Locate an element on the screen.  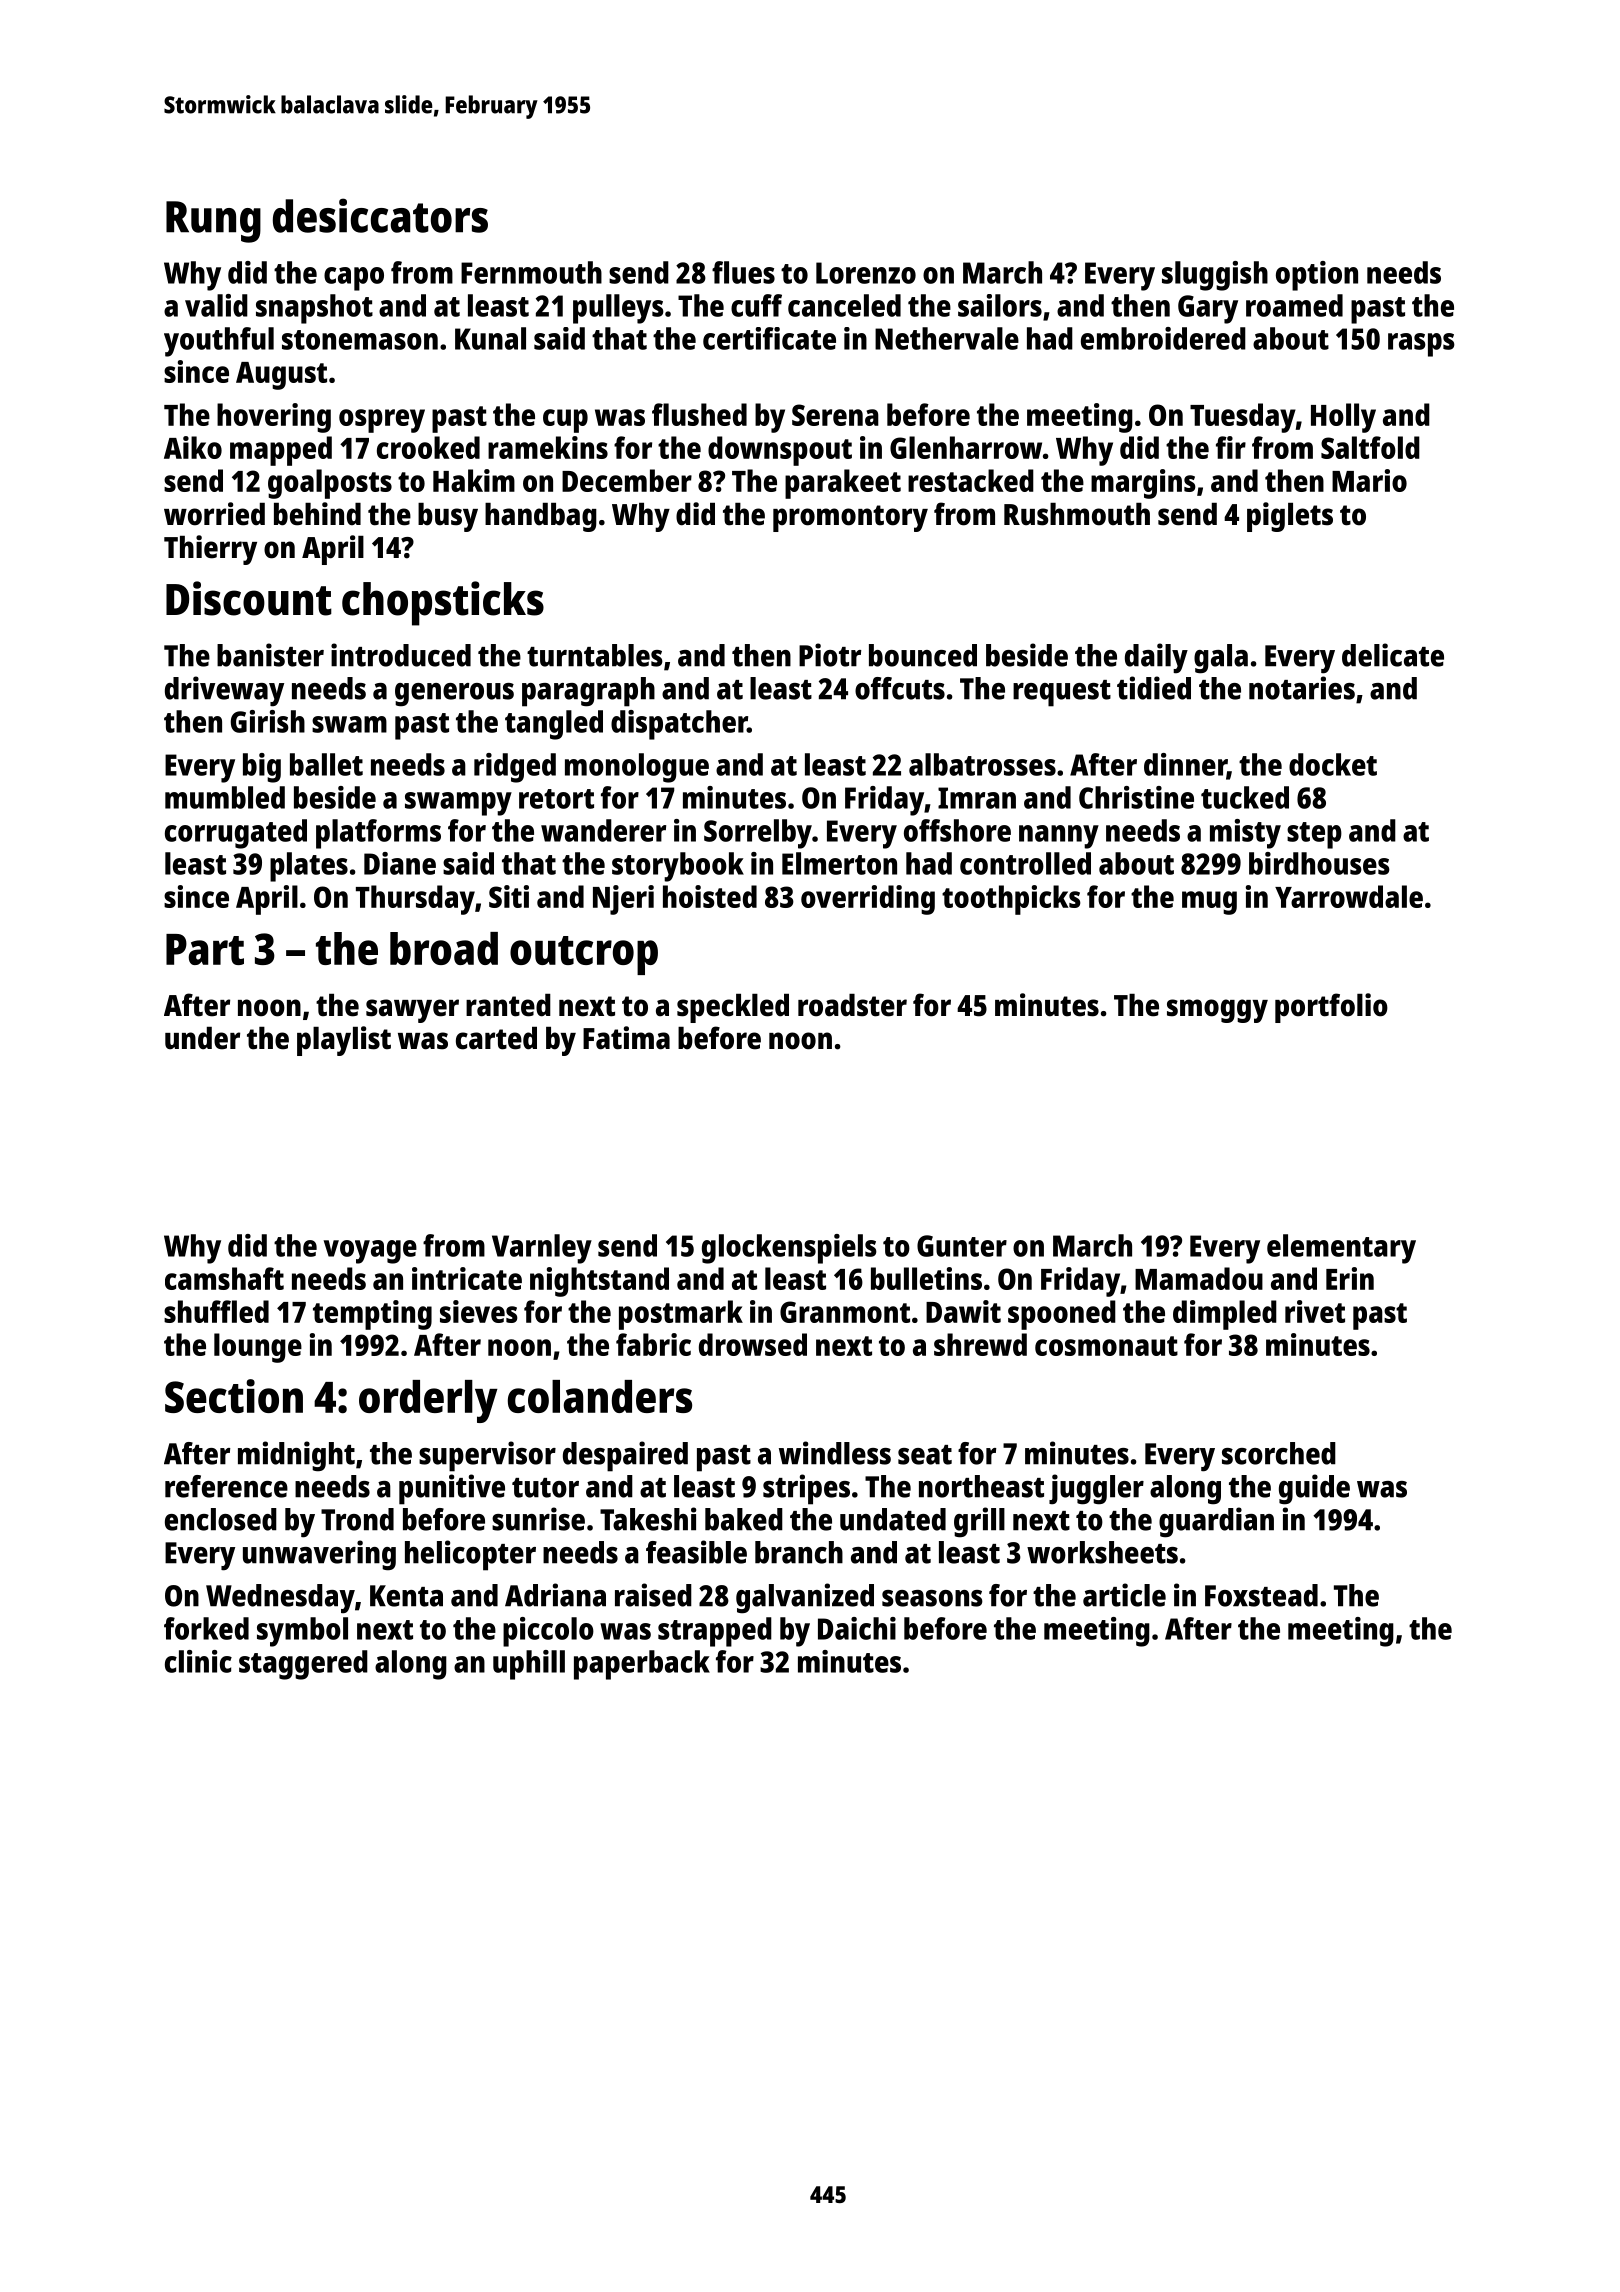
rivet is located at coordinates (1315, 1311).
